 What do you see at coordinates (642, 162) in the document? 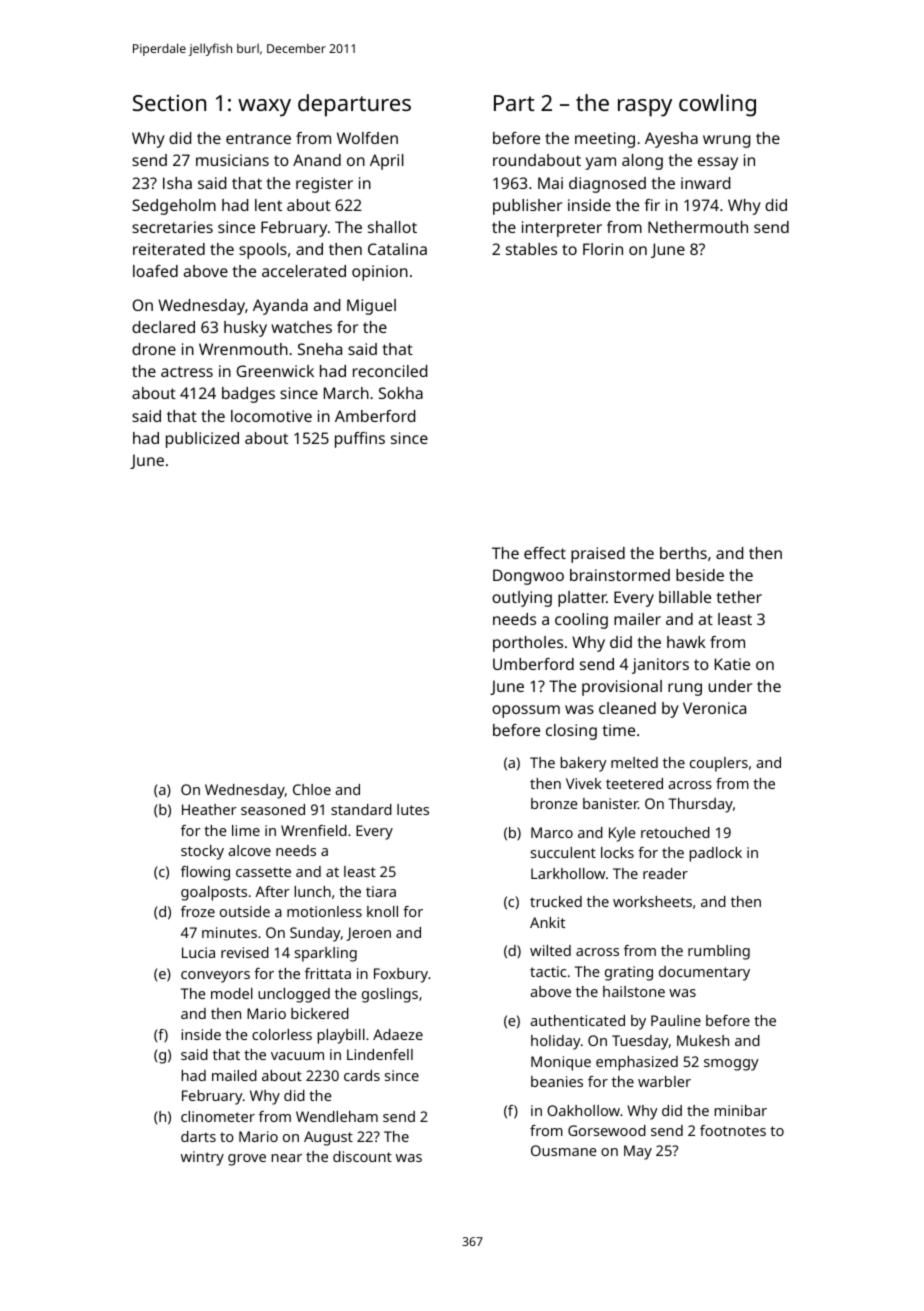
I see `along` at bounding box center [642, 162].
